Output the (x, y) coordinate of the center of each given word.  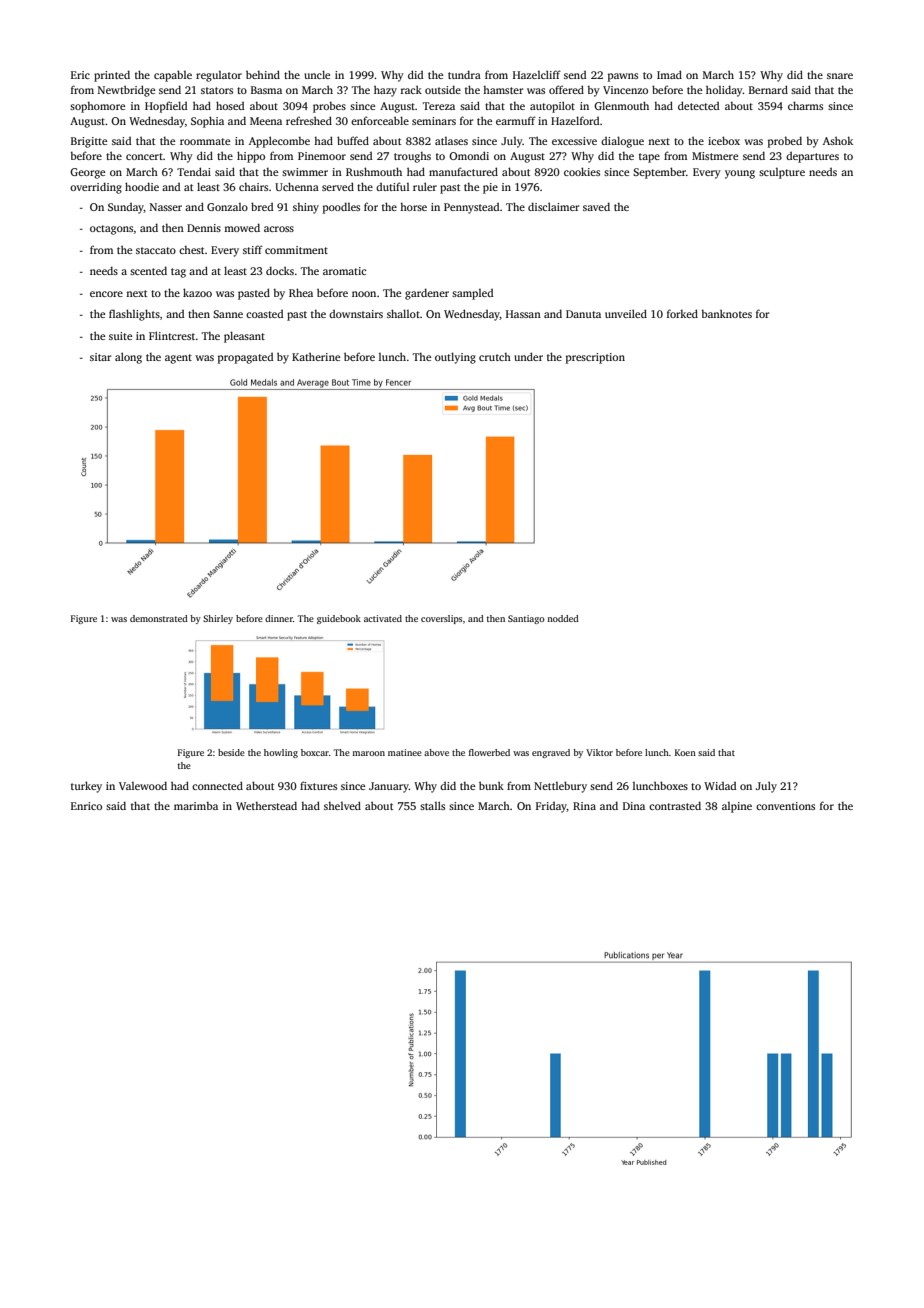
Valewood (143, 785)
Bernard (768, 89)
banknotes (726, 313)
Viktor (599, 752)
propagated (245, 358)
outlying (455, 358)
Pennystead (472, 208)
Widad (720, 786)
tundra (464, 74)
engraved (551, 753)
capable (173, 76)
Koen (685, 752)
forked (682, 313)
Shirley (218, 619)
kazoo (197, 292)
